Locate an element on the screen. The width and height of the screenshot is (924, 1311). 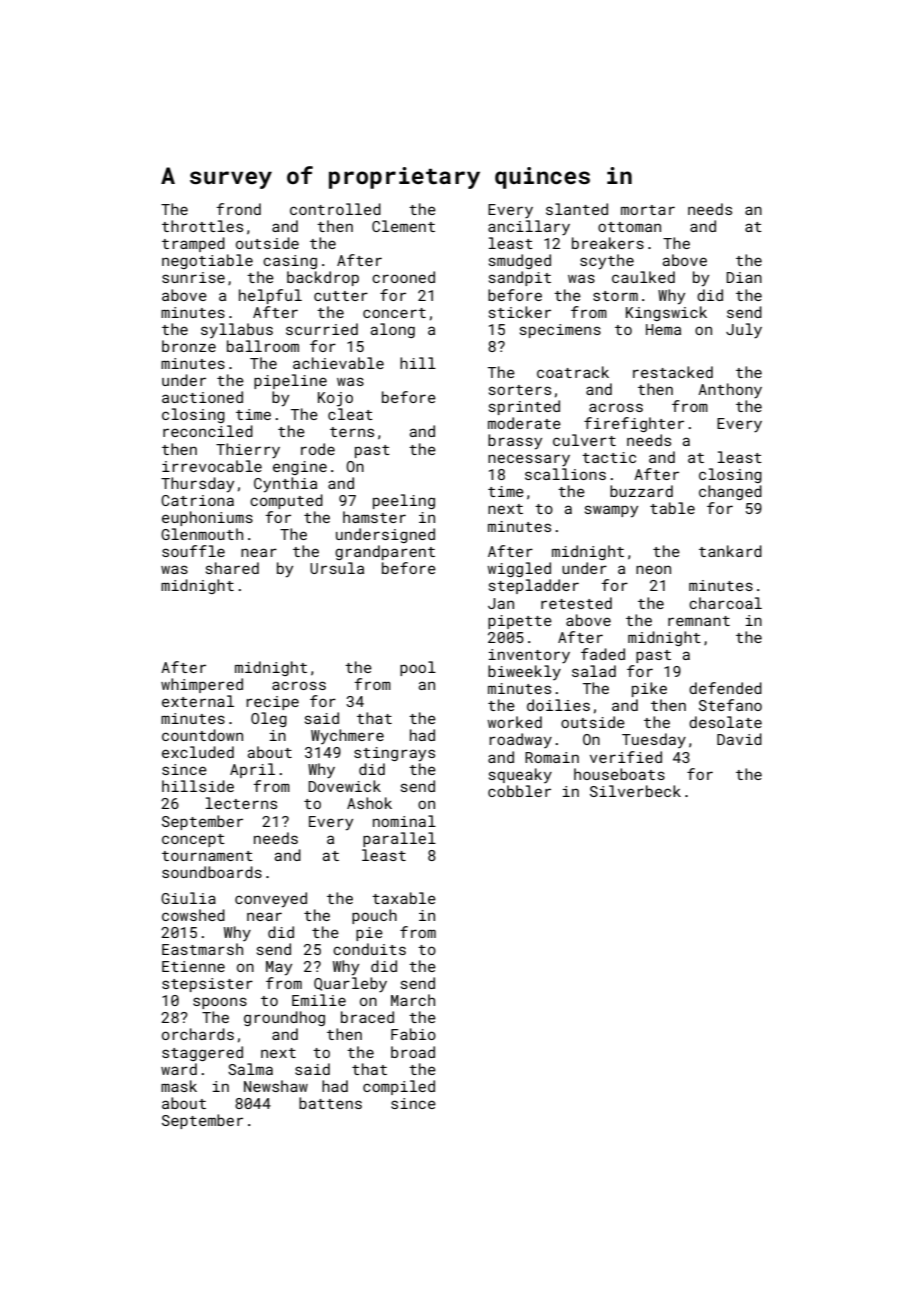
Newshaw is located at coordinates (276, 1086).
